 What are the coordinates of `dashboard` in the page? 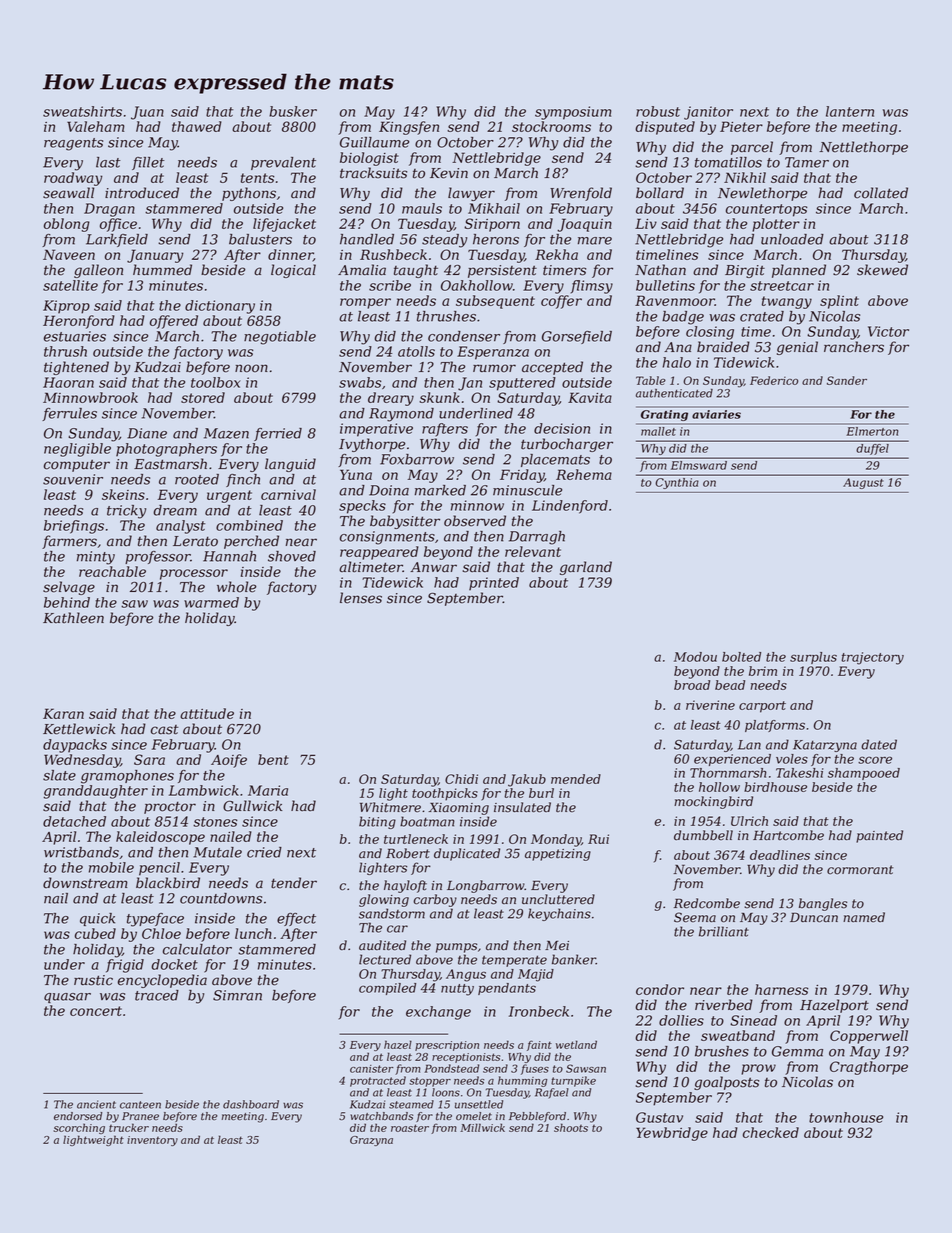 It's located at (251, 1104).
